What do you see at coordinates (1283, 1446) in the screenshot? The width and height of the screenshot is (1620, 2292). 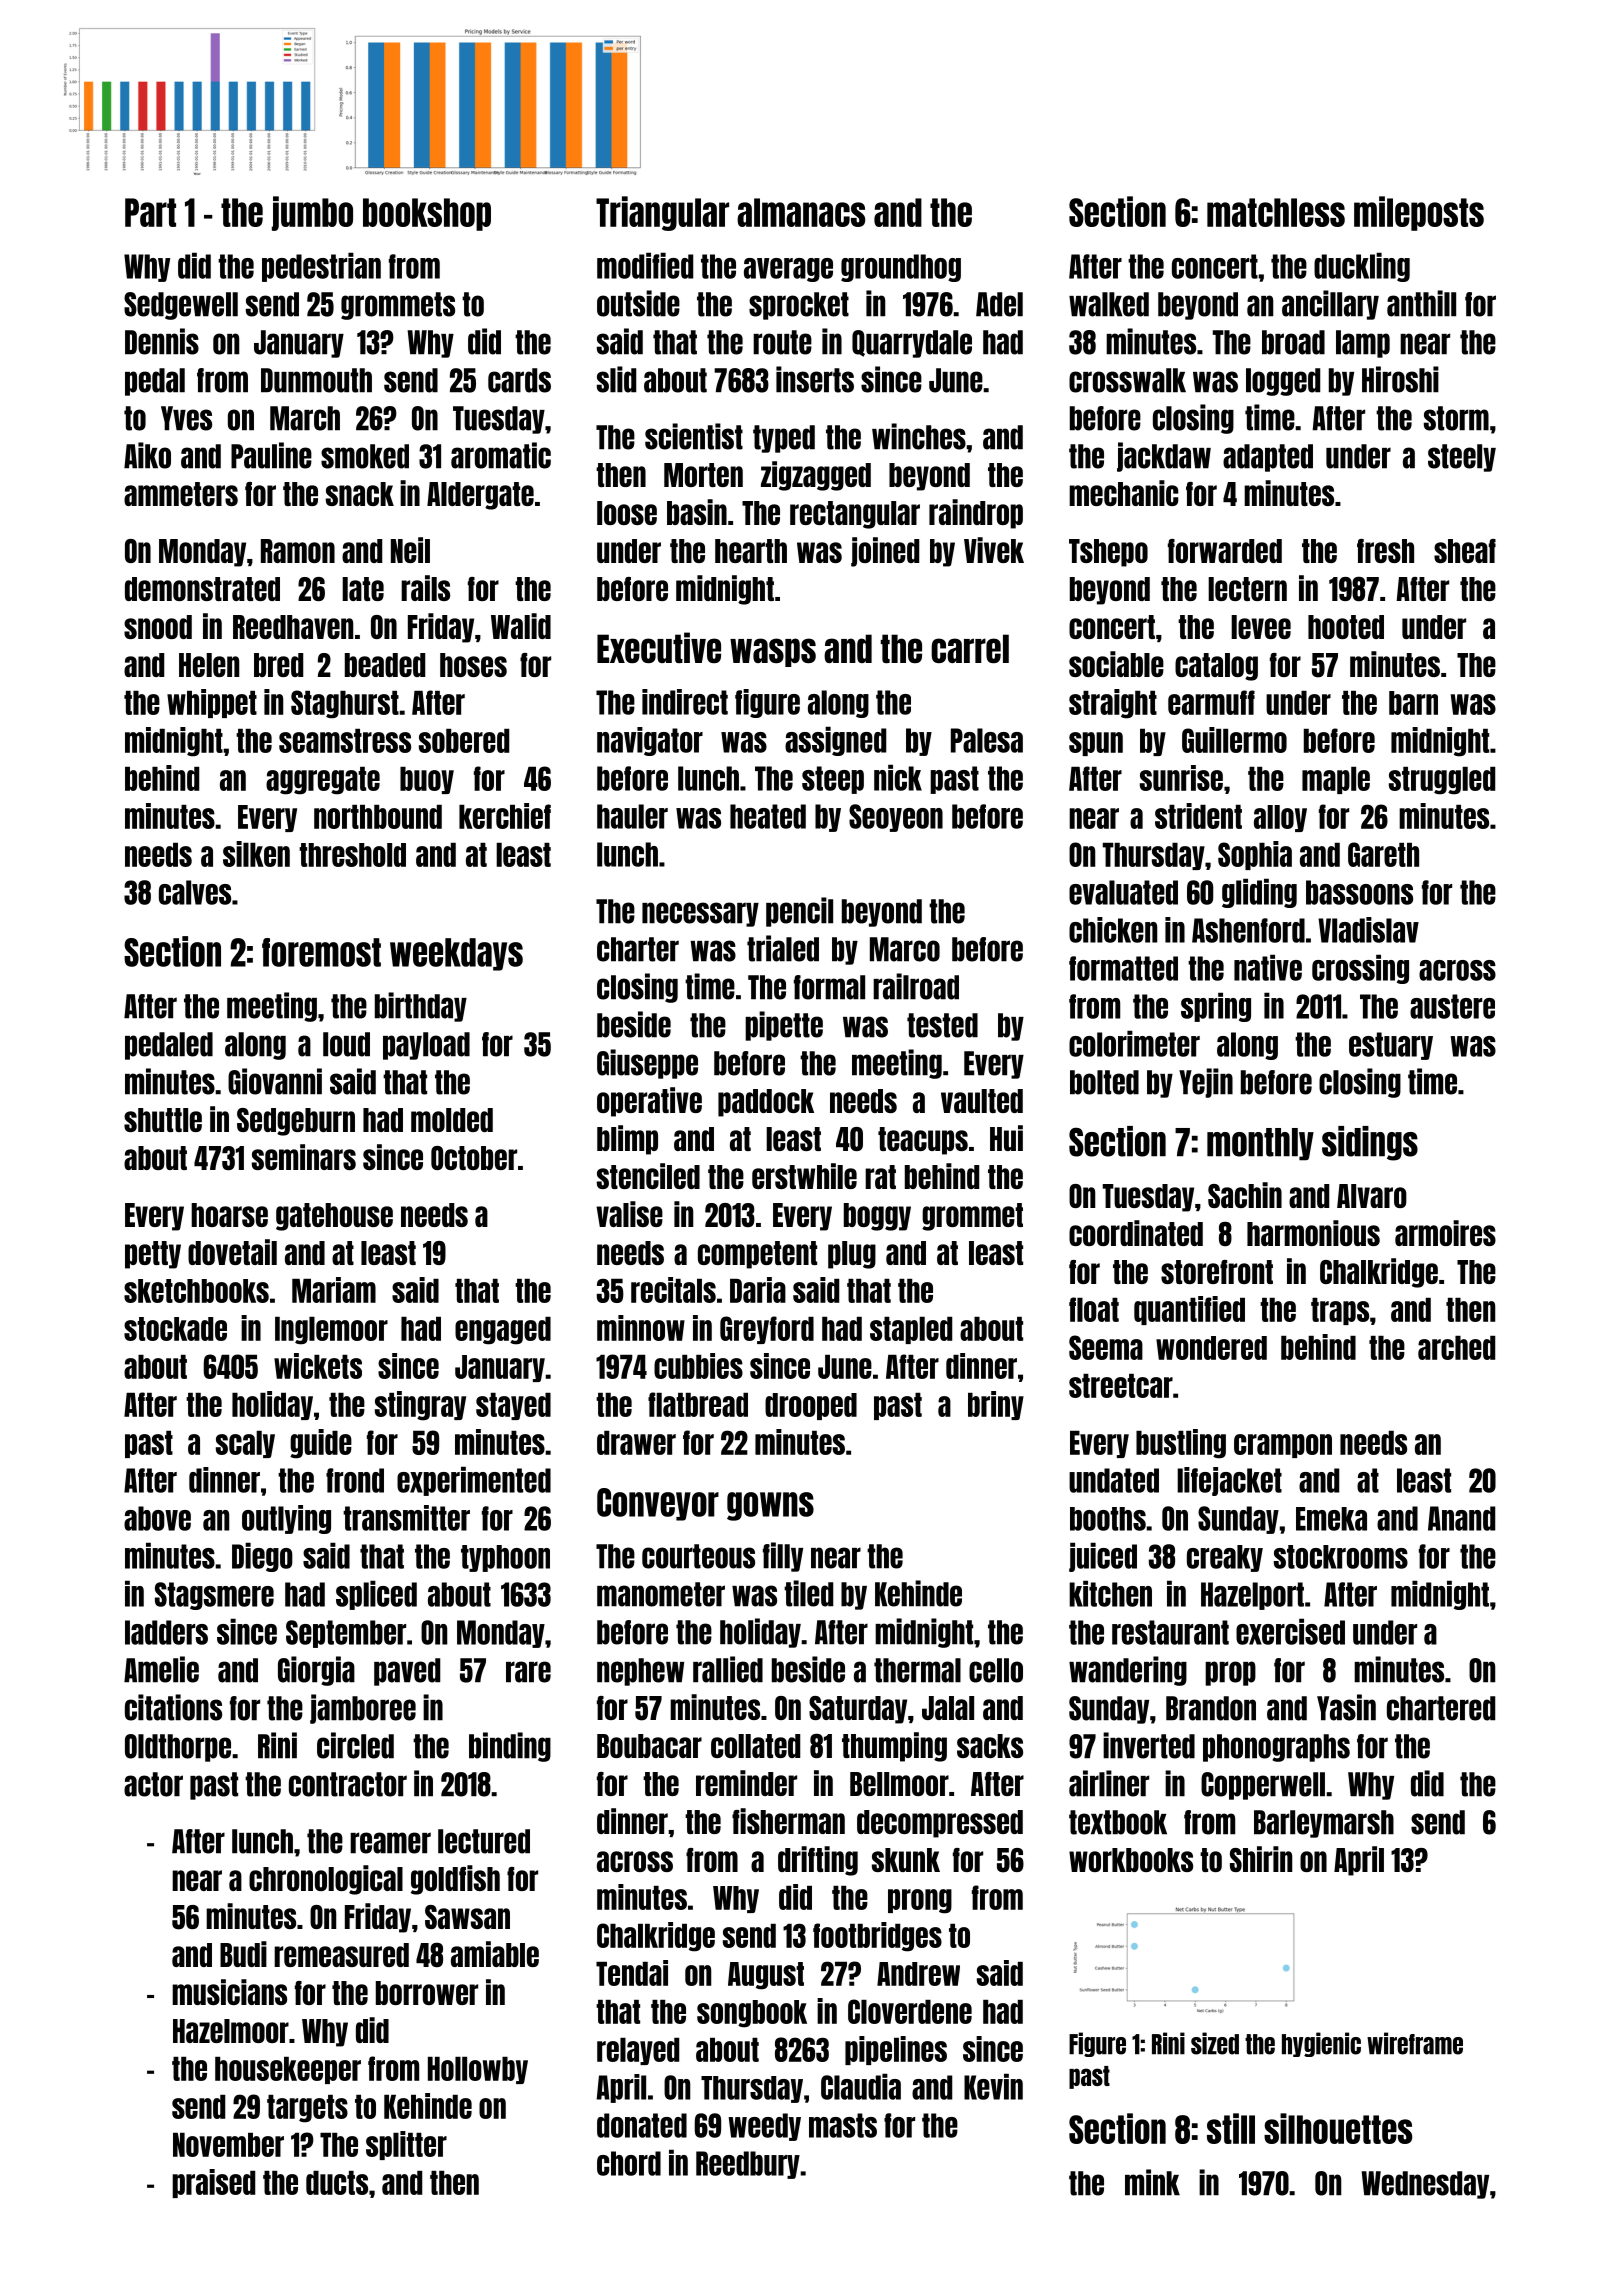 I see `crampon` at bounding box center [1283, 1446].
